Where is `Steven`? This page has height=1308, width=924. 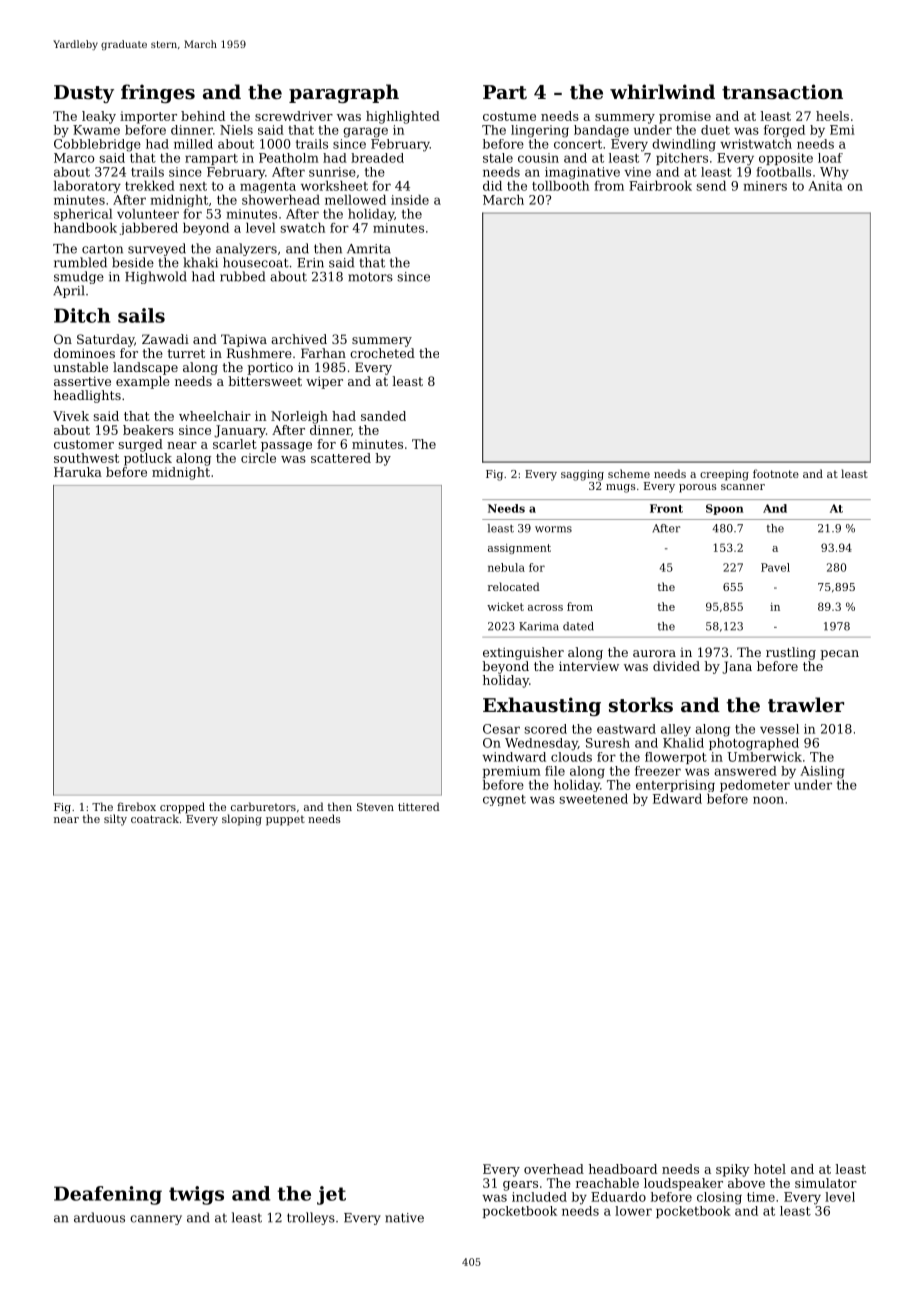
Steven is located at coordinates (375, 807).
